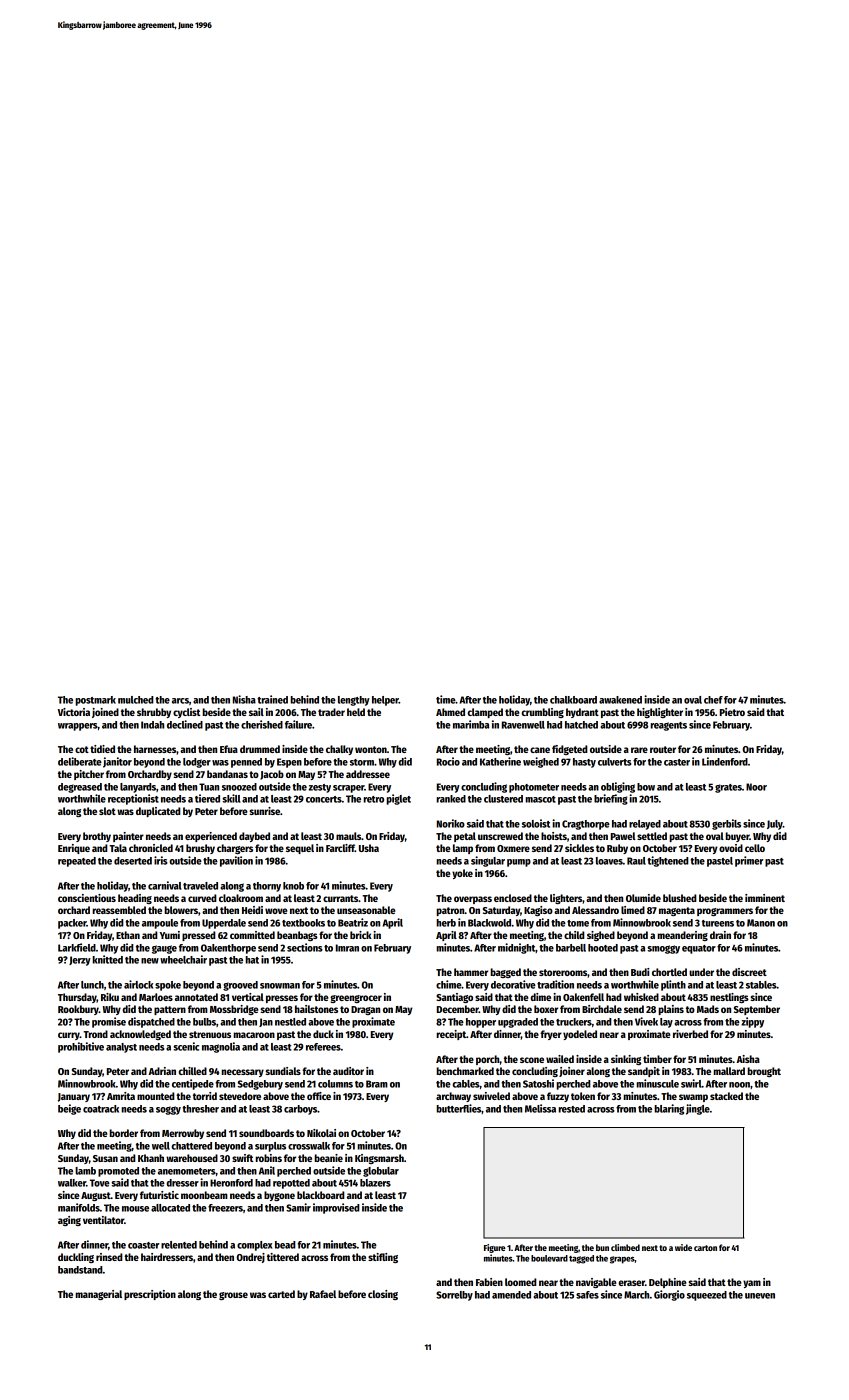  I want to click on discreet, so click(749, 972).
